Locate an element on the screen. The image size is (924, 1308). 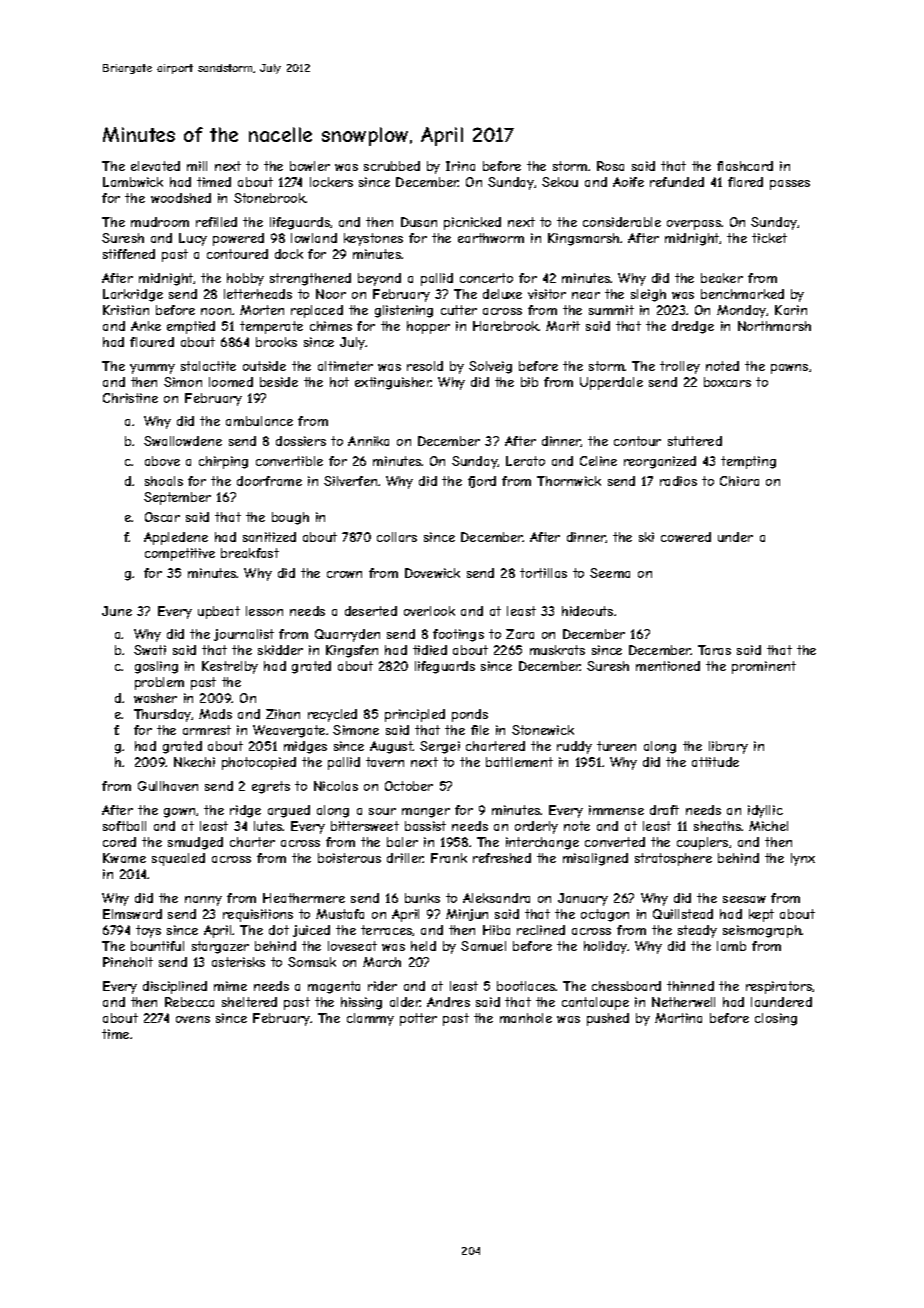
pawns is located at coordinates (789, 369).
